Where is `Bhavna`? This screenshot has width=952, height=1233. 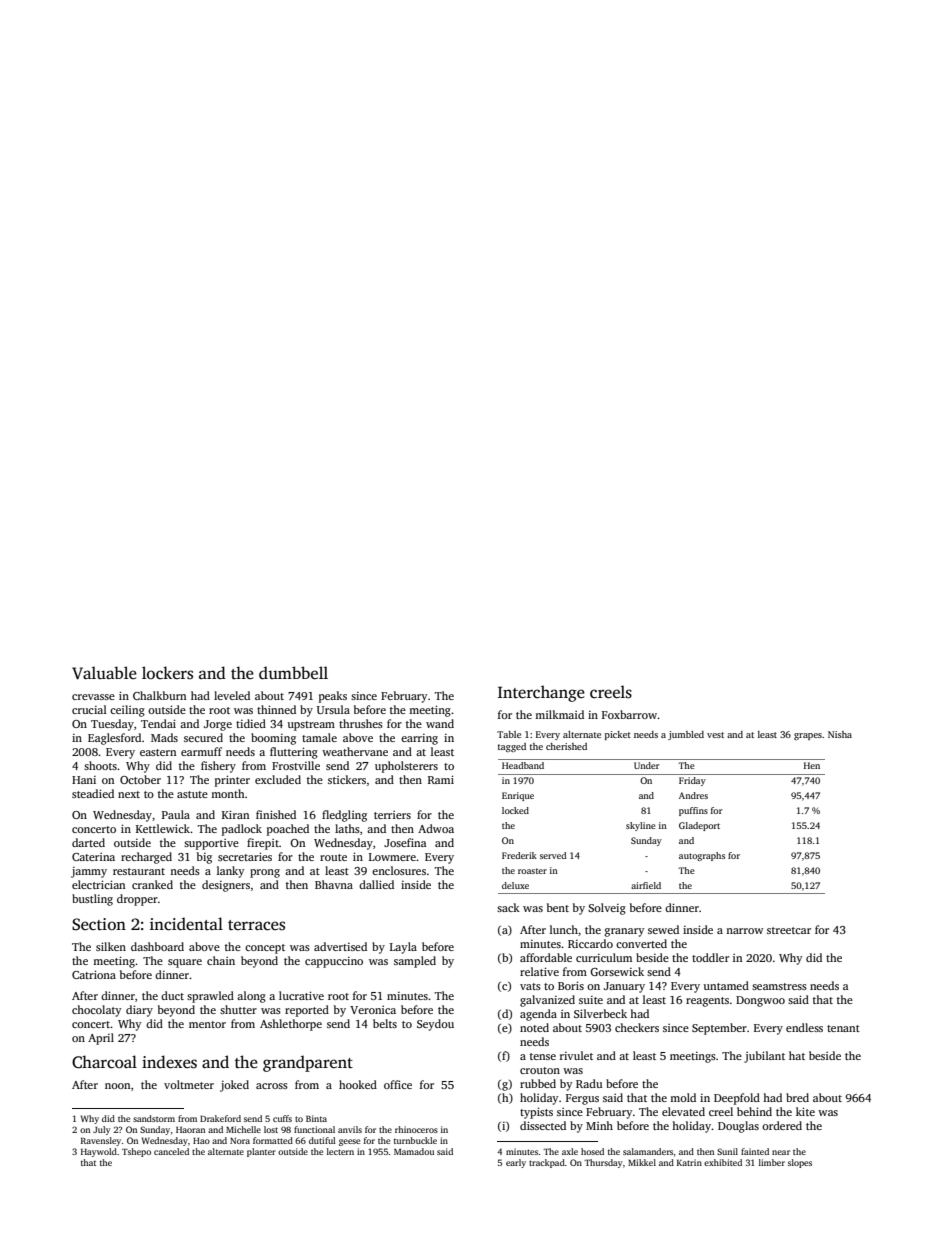 Bhavna is located at coordinates (334, 884).
